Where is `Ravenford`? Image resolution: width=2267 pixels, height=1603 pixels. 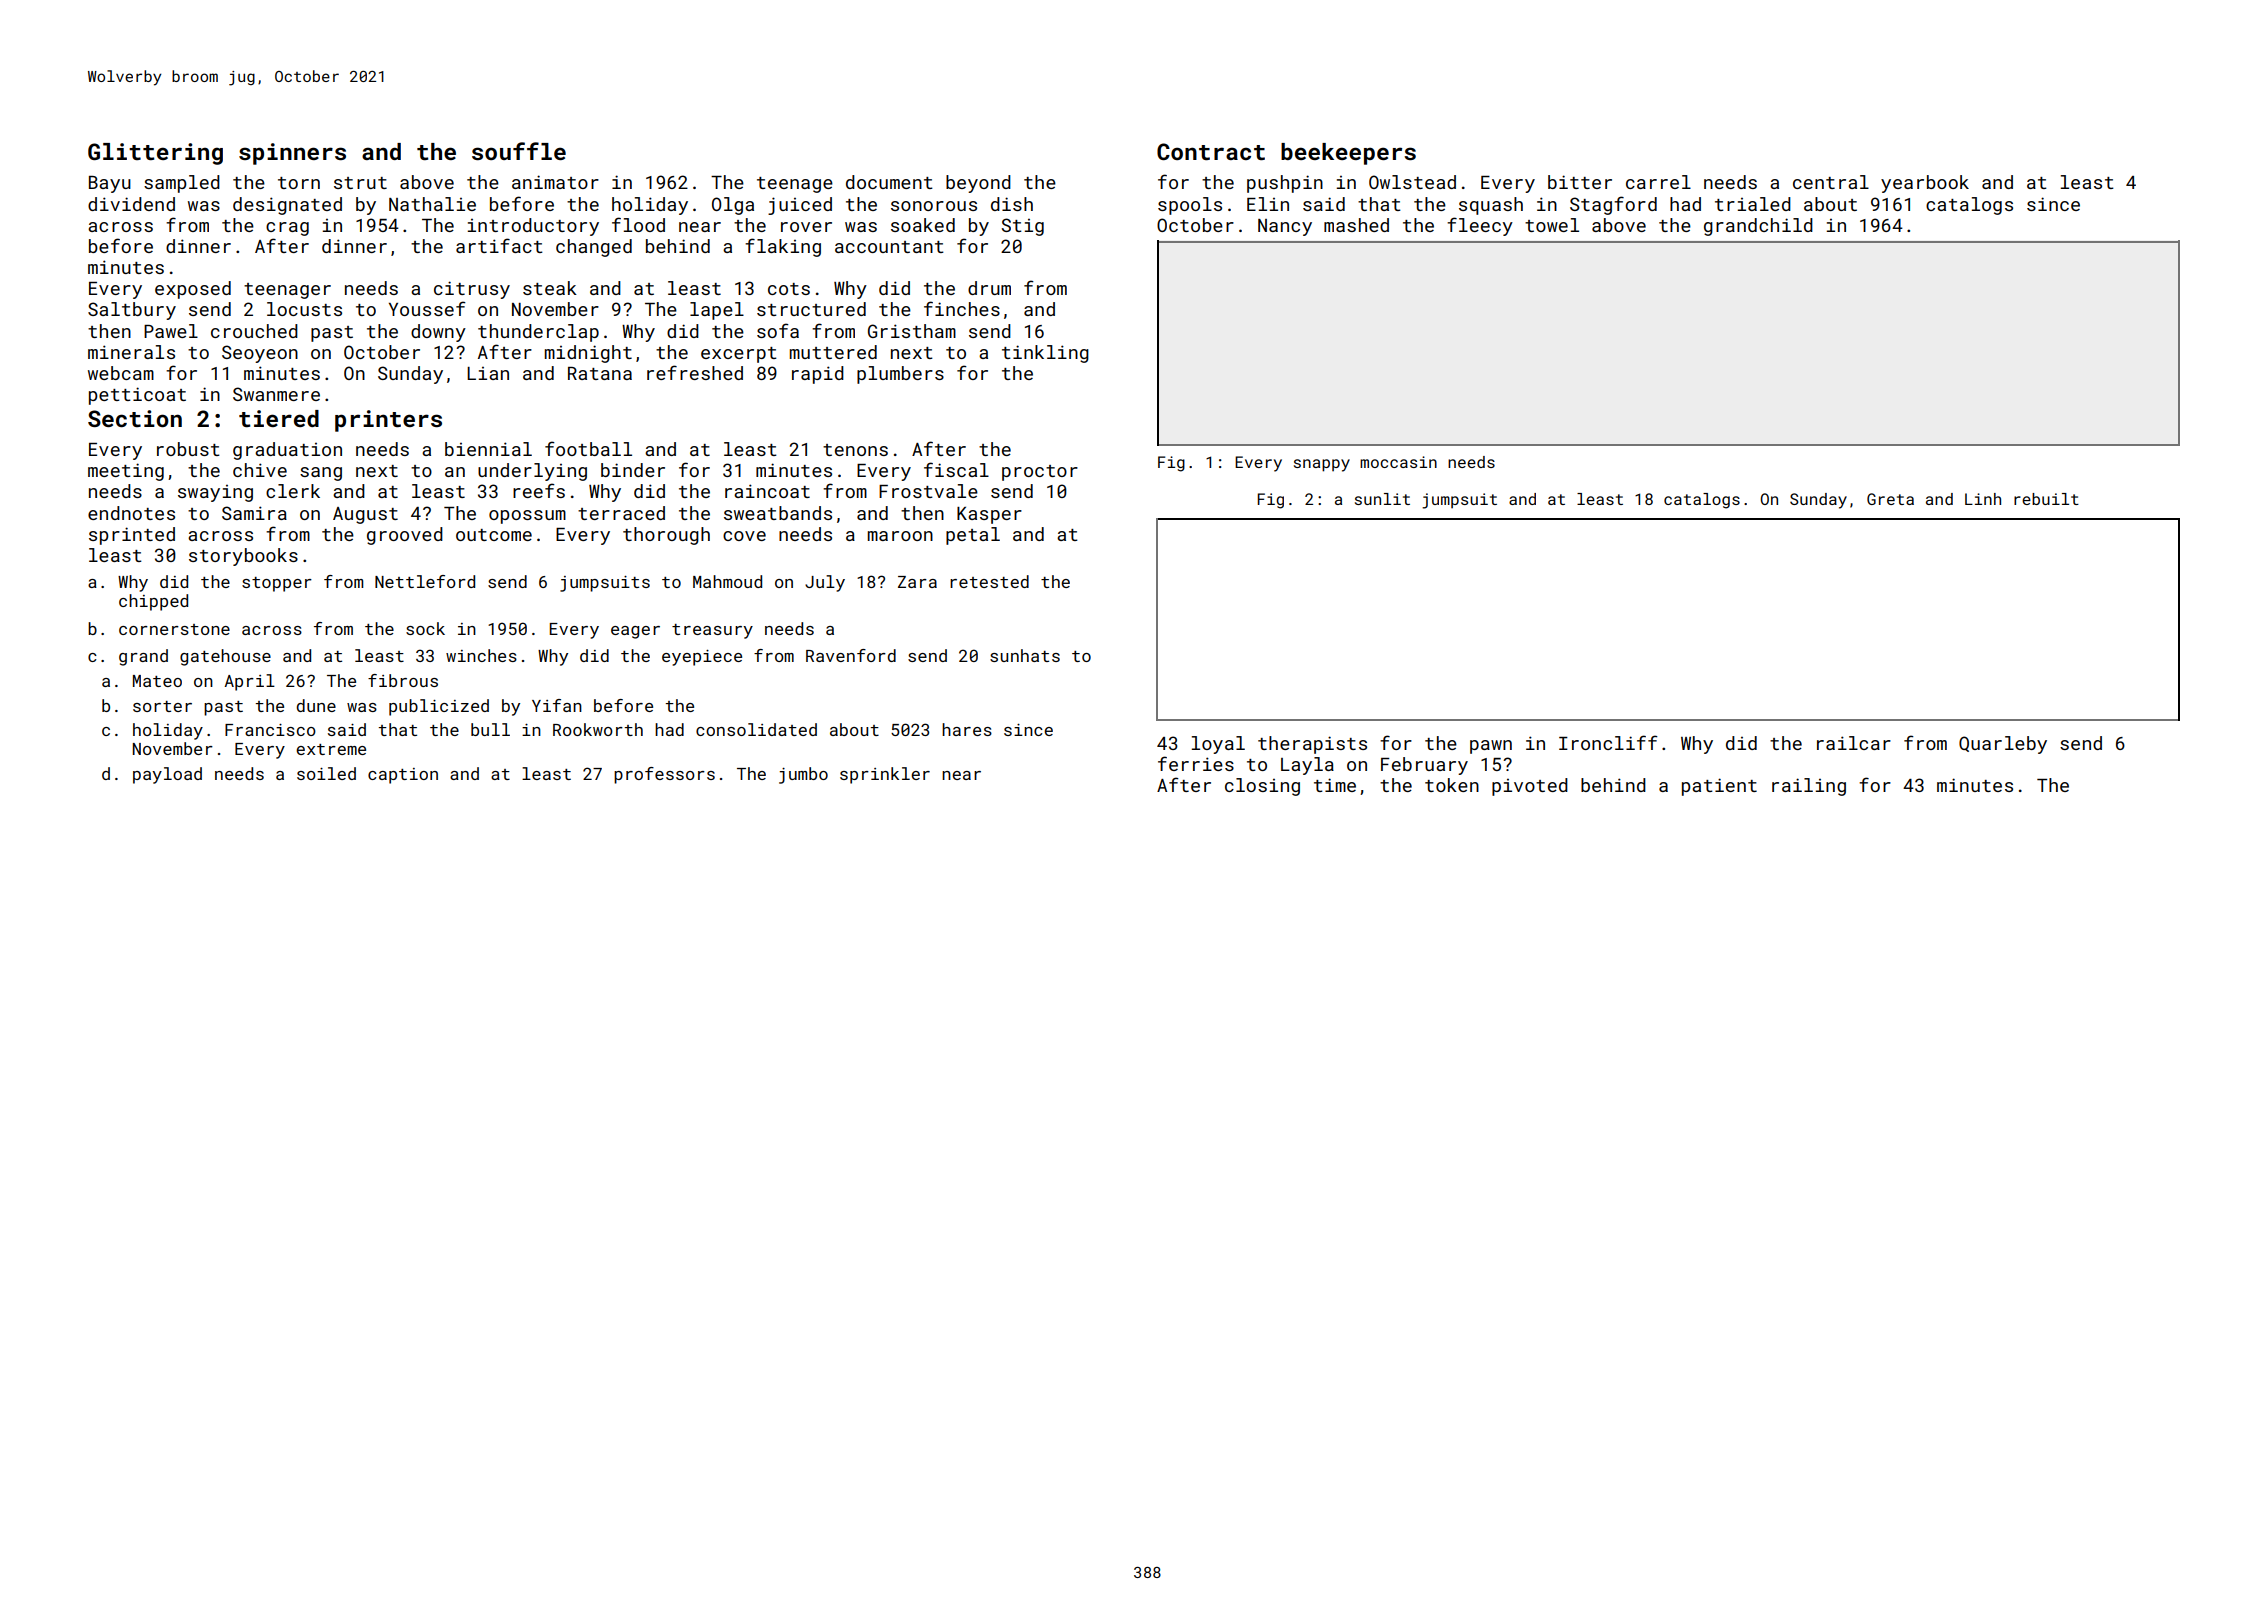 Ravenford is located at coordinates (851, 655).
